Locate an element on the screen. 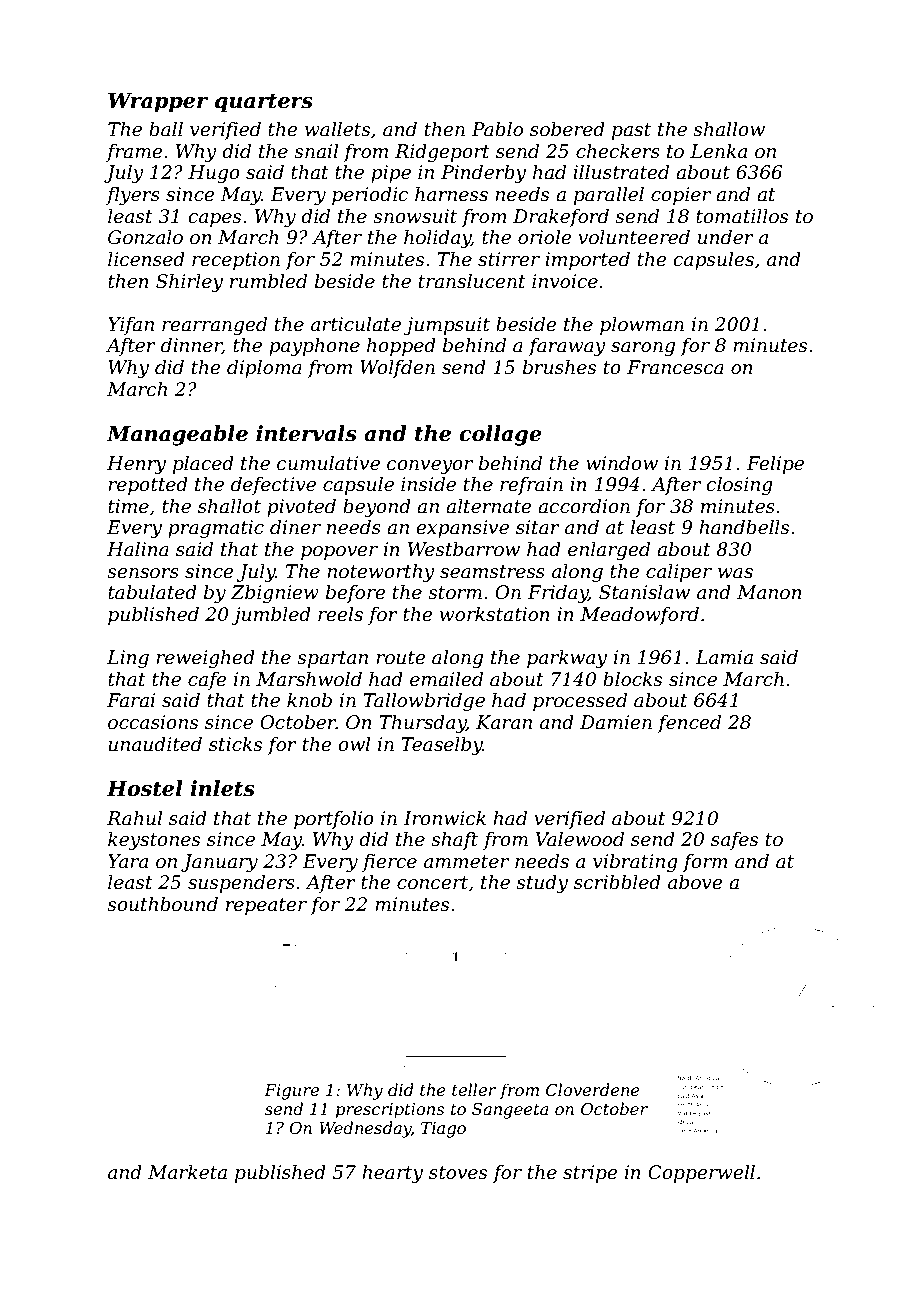  Wrapper is located at coordinates (158, 103).
